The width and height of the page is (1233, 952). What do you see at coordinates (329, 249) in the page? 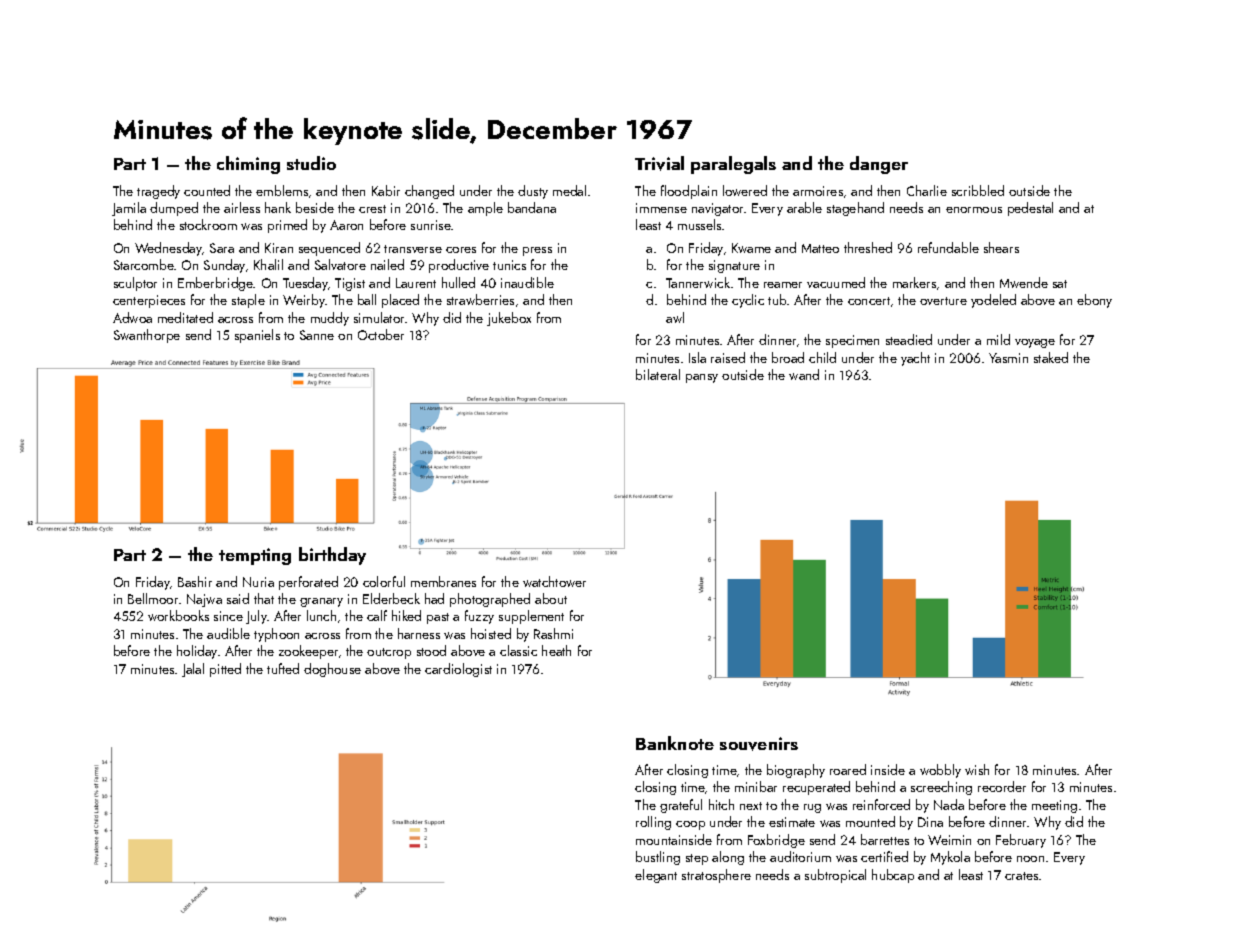
I see `sequenced` at bounding box center [329, 249].
